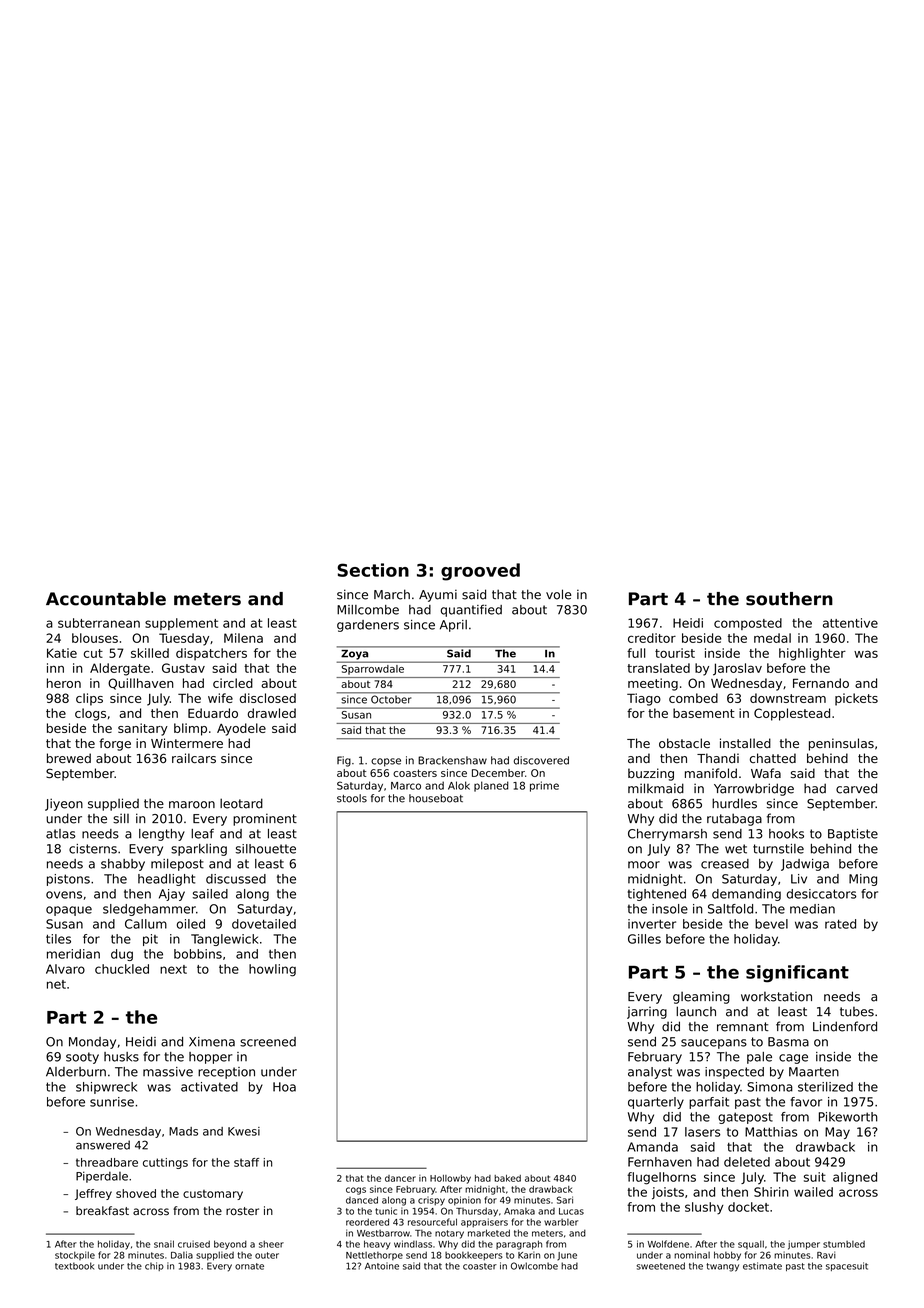 The image size is (924, 1308). Describe the element at coordinates (647, 1013) in the screenshot. I see `jarring` at that location.
